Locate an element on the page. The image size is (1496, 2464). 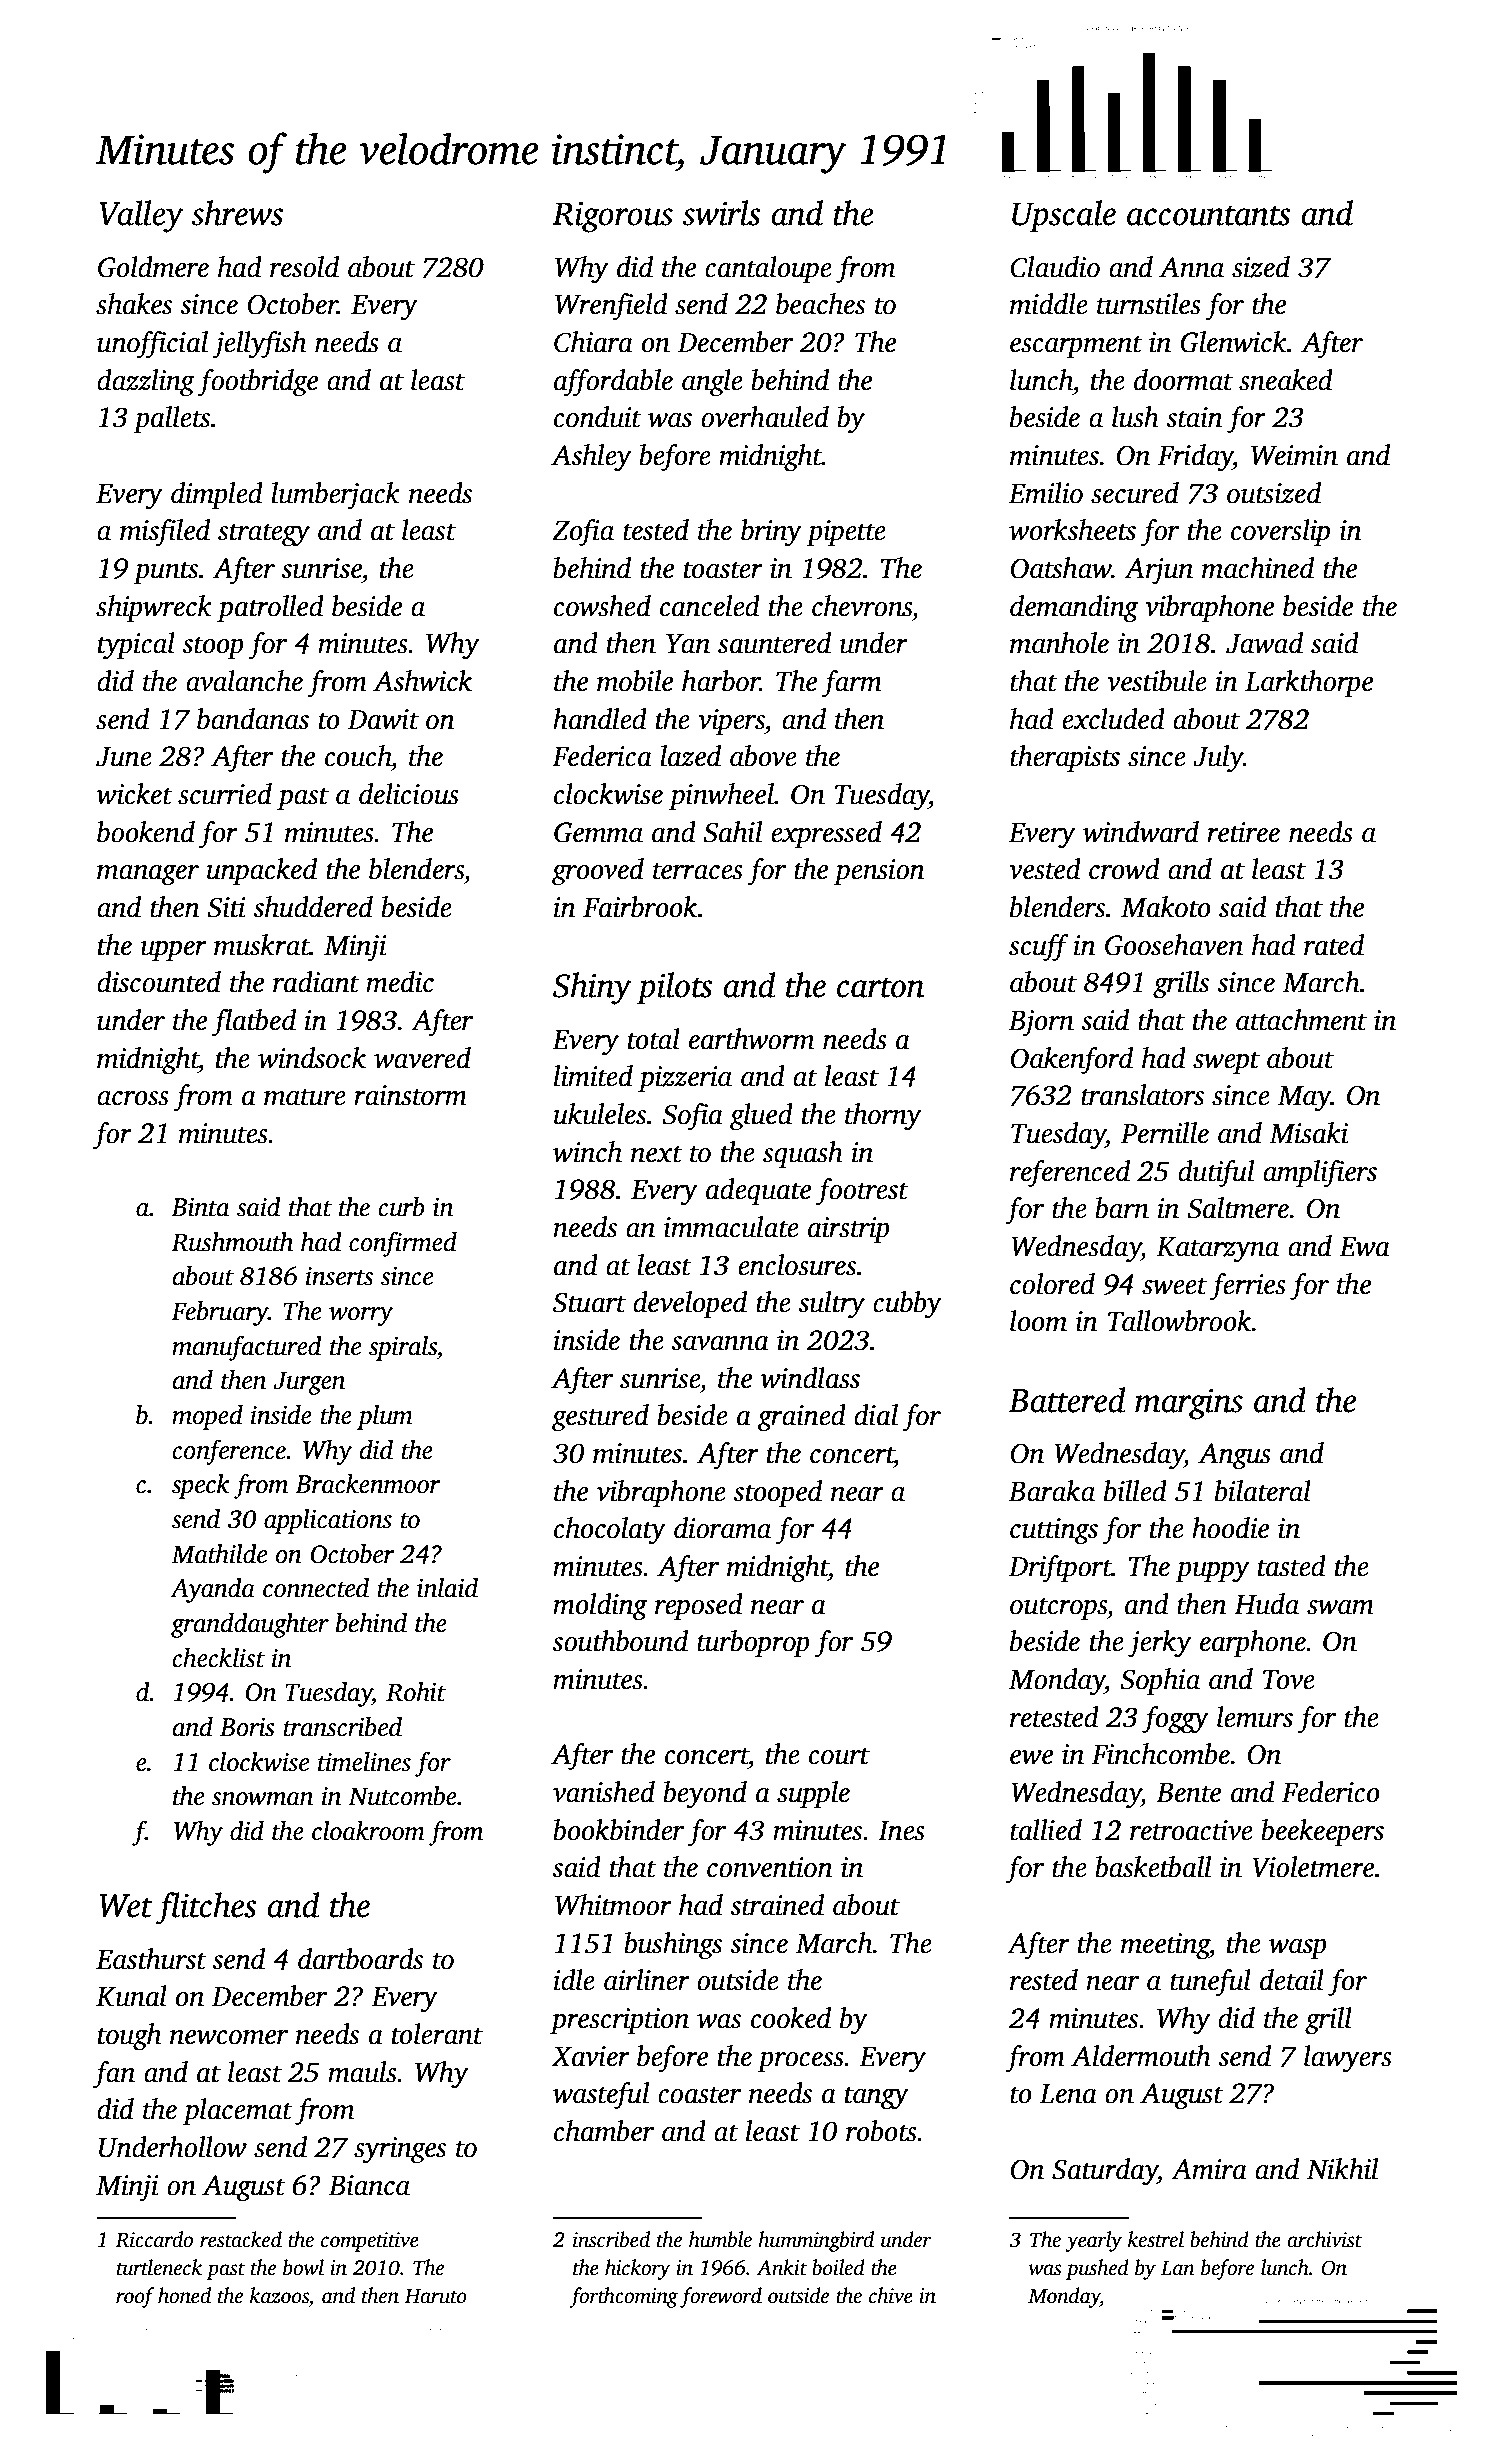
lumberjack is located at coordinates (335, 496).
